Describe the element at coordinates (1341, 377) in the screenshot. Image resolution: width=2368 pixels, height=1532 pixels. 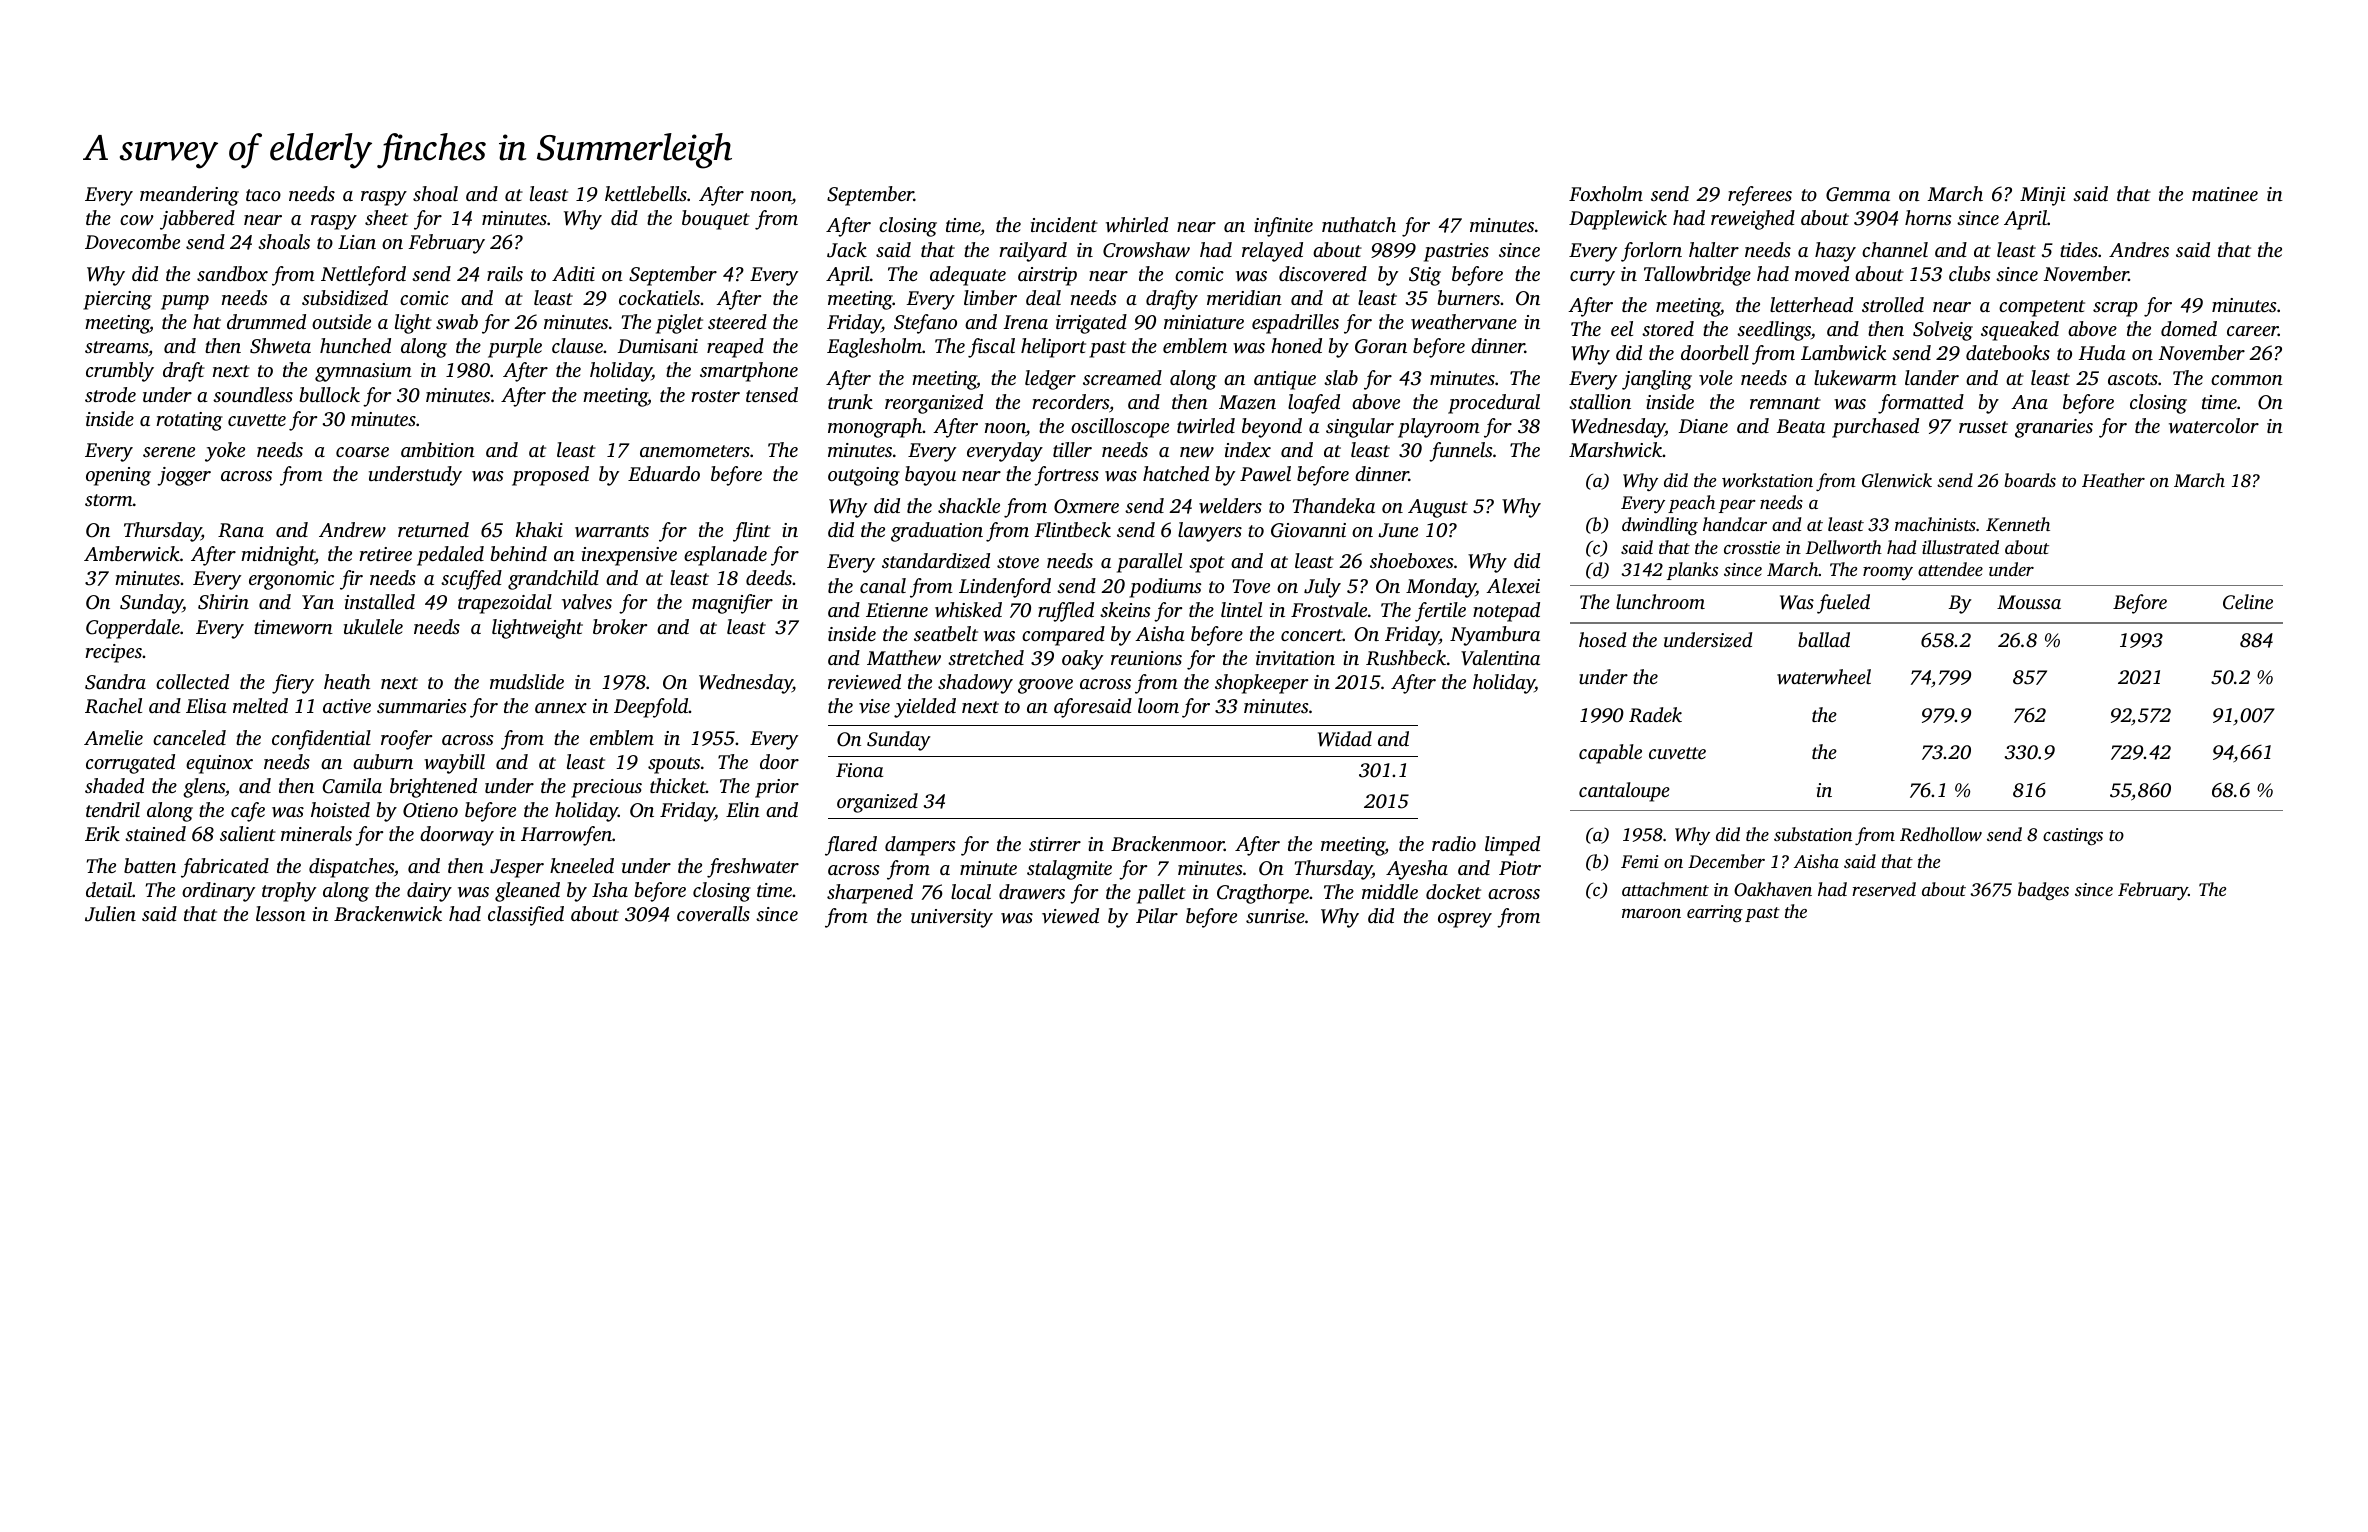
I see `slab` at that location.
